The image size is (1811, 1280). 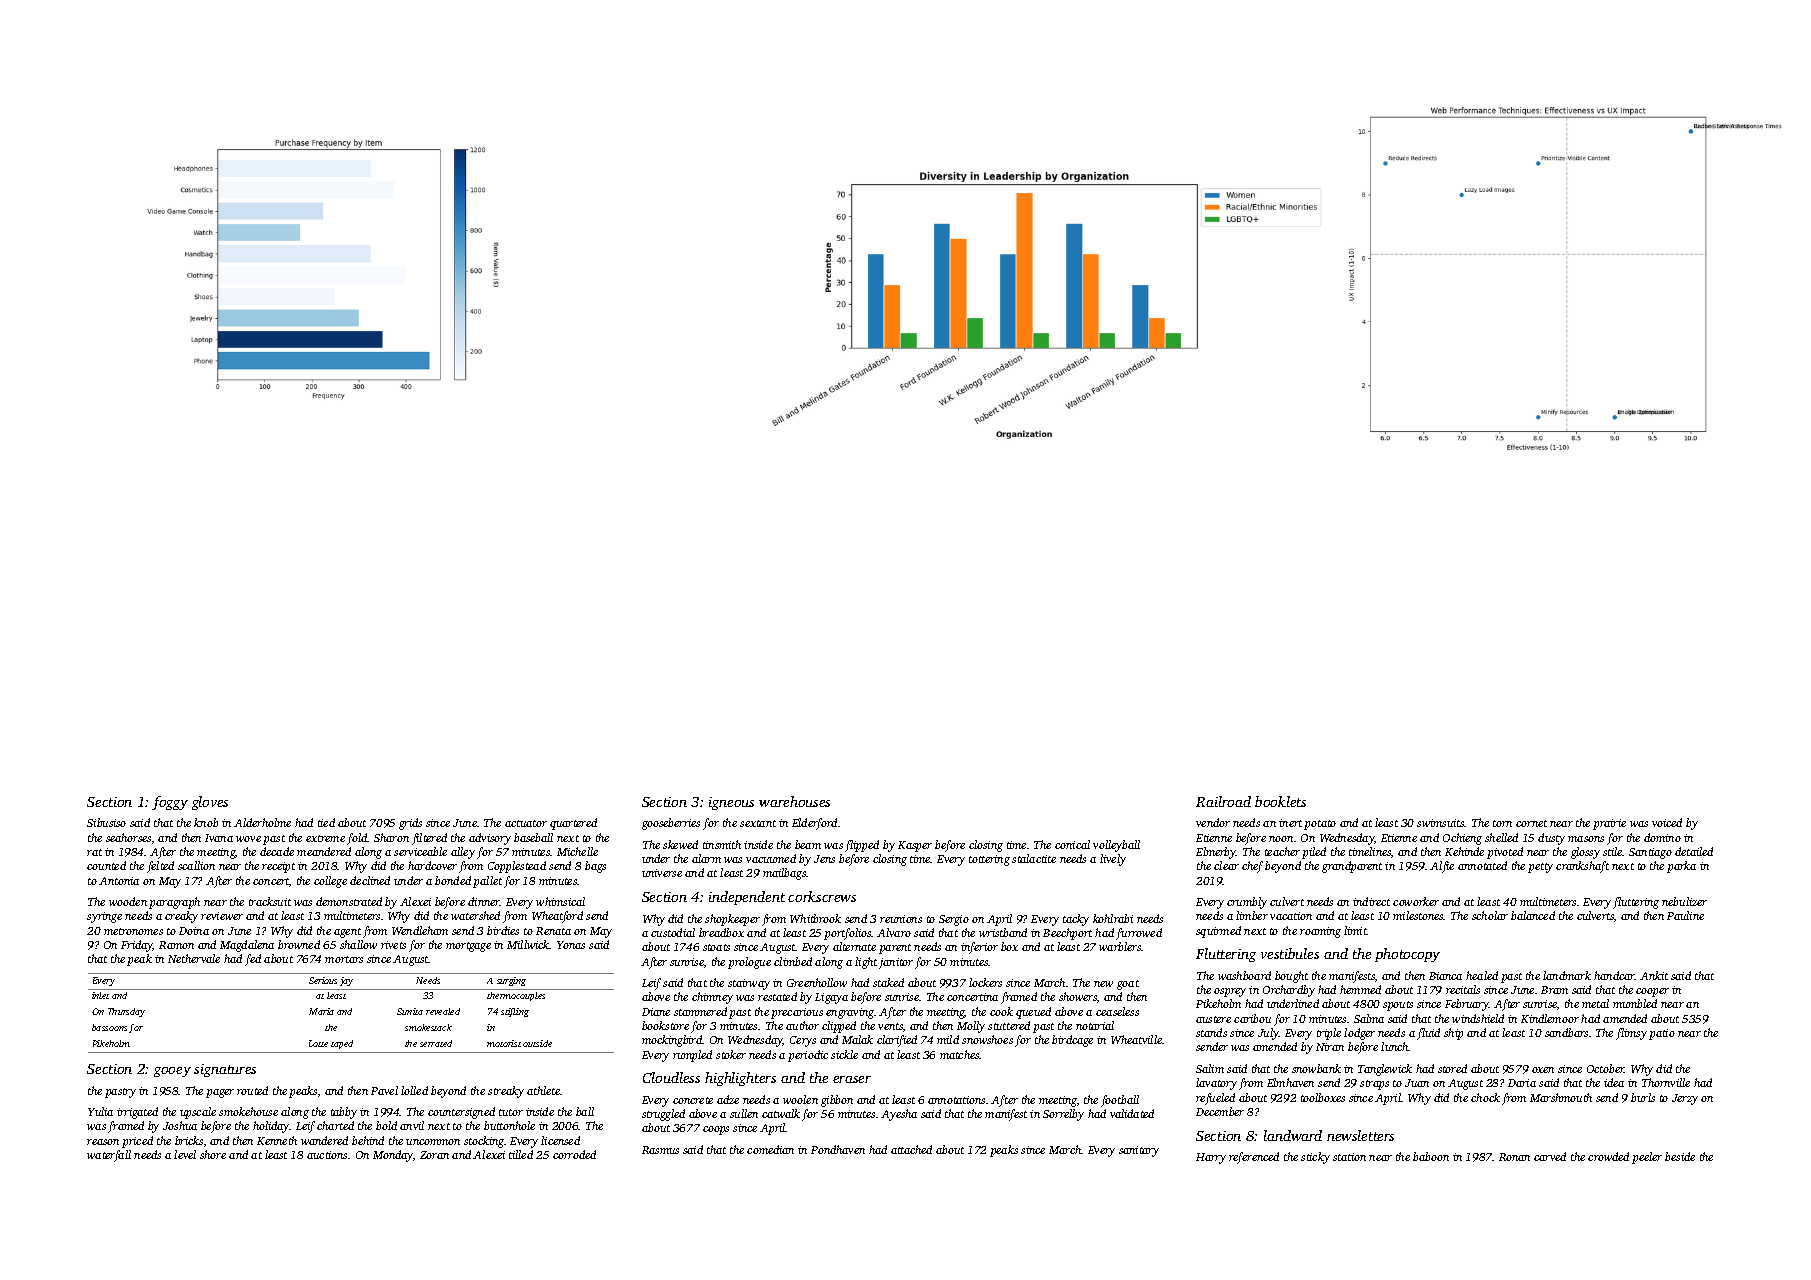 What do you see at coordinates (109, 1027) in the screenshot?
I see `bassoons` at bounding box center [109, 1027].
